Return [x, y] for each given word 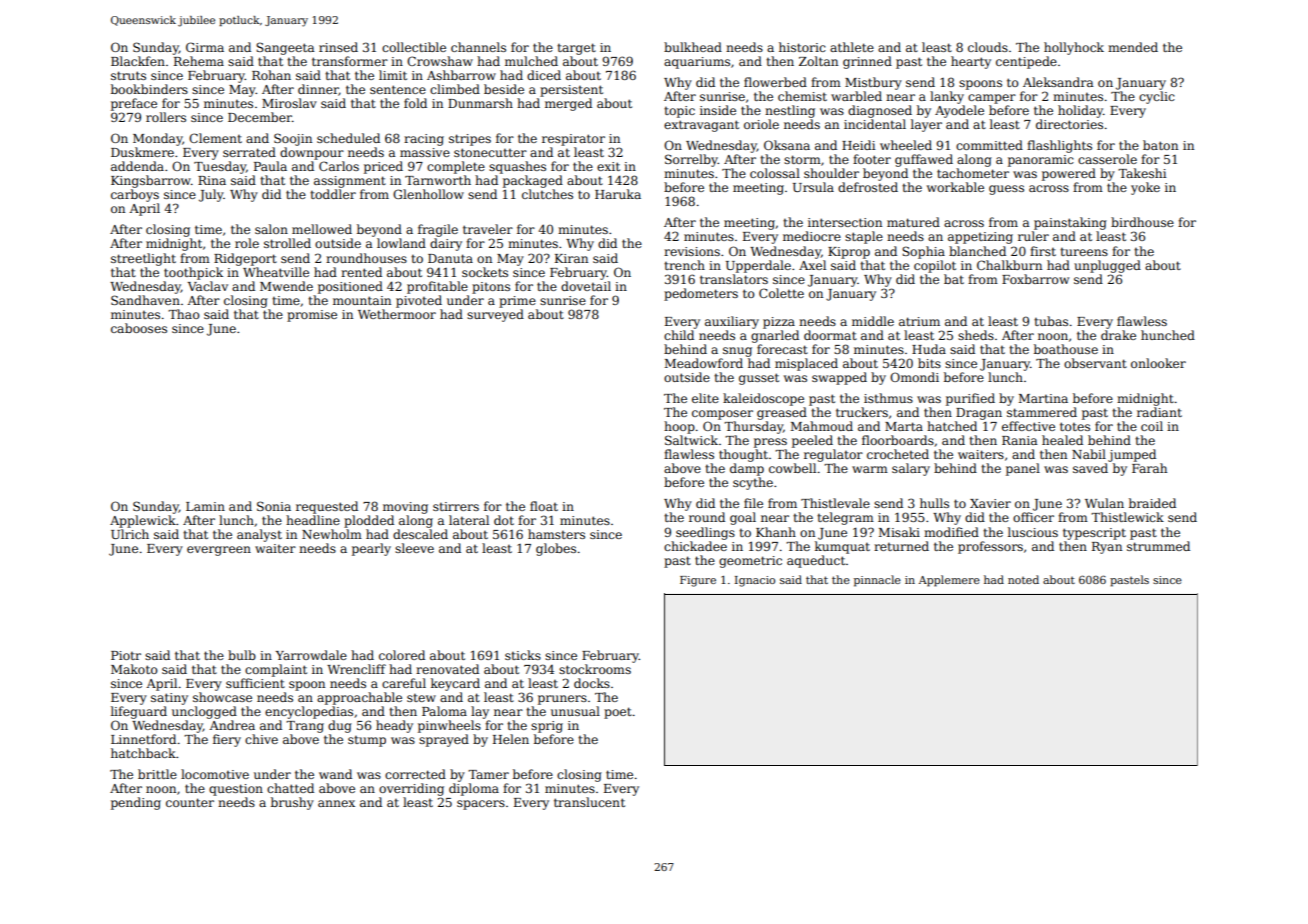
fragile [438, 230]
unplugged [1107, 266]
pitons [491, 288]
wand [335, 774]
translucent [589, 802]
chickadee [695, 546]
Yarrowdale [311, 655]
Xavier [990, 503]
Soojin [293, 139]
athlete [852, 47]
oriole [761, 124]
